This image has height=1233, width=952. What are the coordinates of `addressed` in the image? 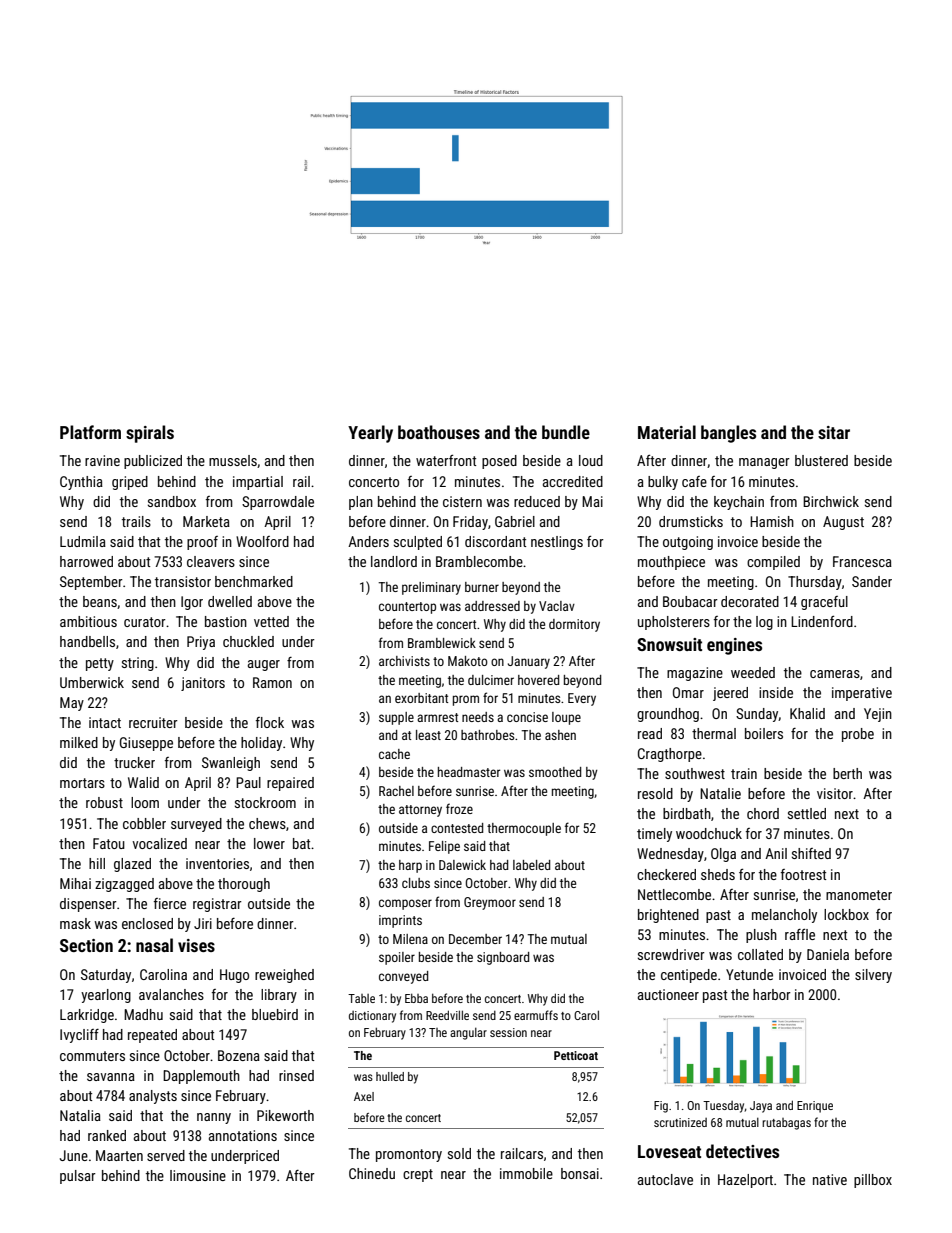 It's located at (492, 606).
